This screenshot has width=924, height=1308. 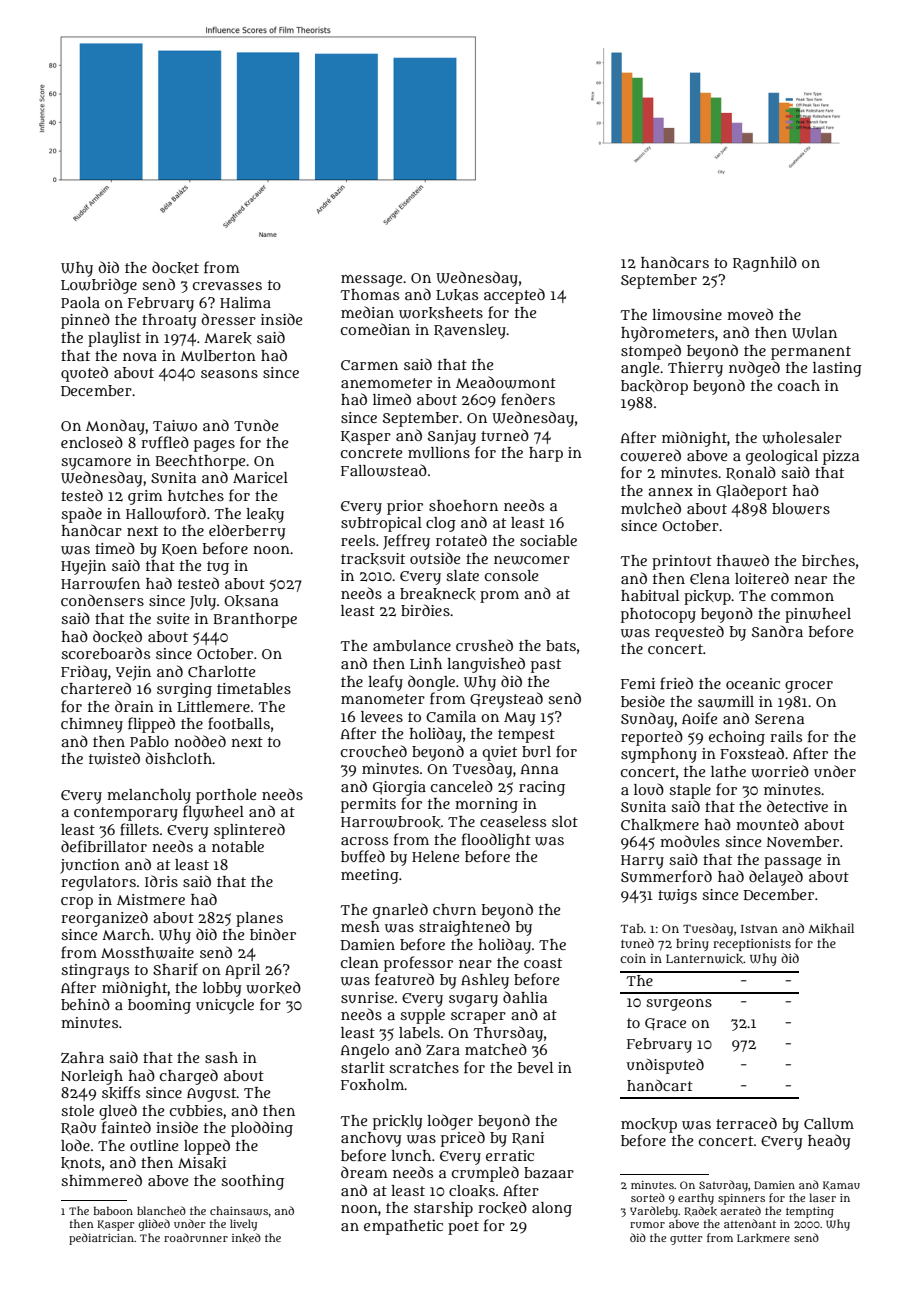 What do you see at coordinates (102, 600) in the screenshot?
I see `condensers` at bounding box center [102, 600].
